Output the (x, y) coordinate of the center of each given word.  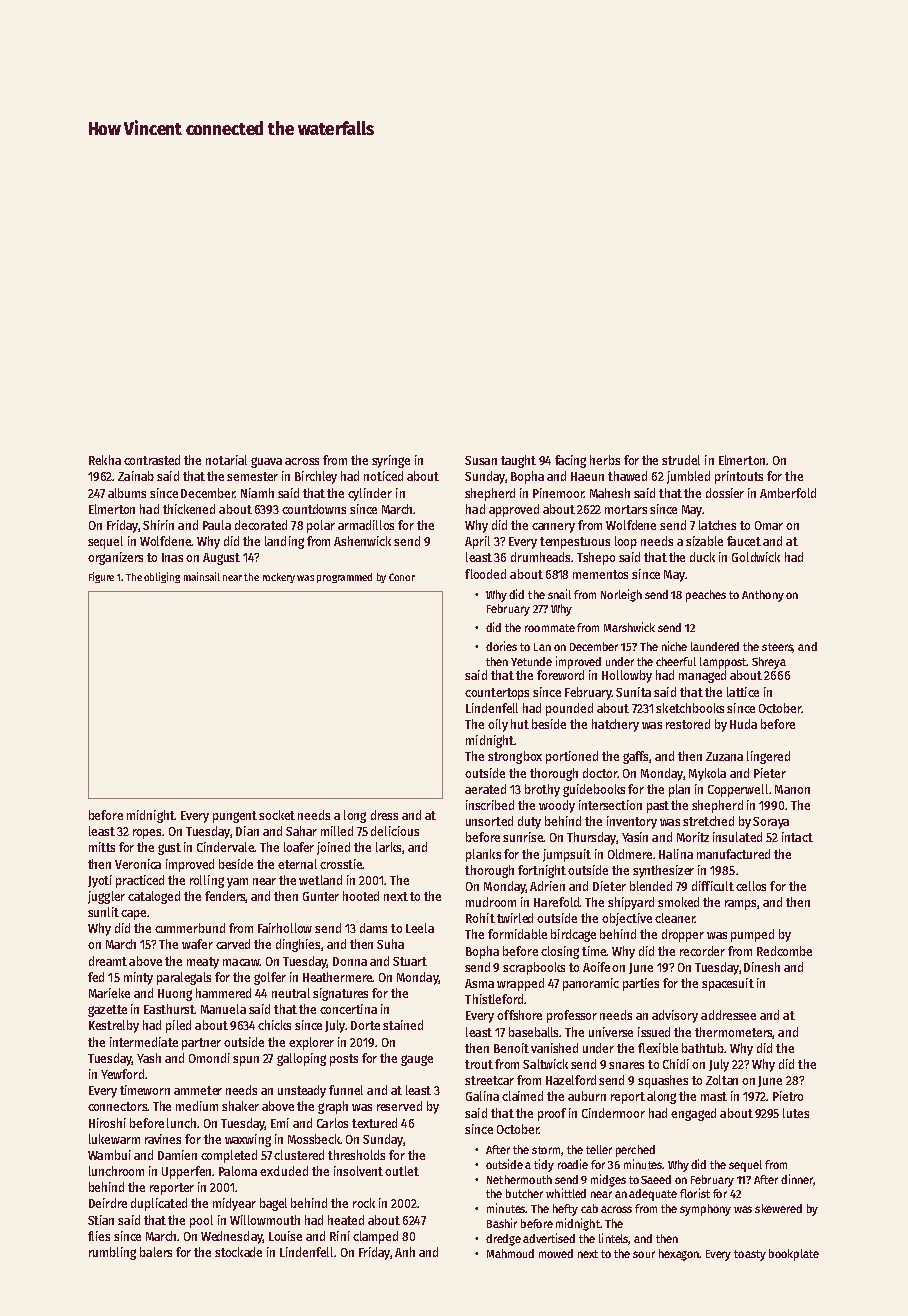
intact (797, 837)
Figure (101, 577)
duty (529, 822)
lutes (796, 1113)
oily (498, 725)
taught (518, 461)
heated (346, 1220)
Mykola (707, 774)
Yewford (122, 1074)
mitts (102, 847)
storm (546, 1150)
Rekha (105, 460)
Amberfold (788, 493)
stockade (238, 1252)
